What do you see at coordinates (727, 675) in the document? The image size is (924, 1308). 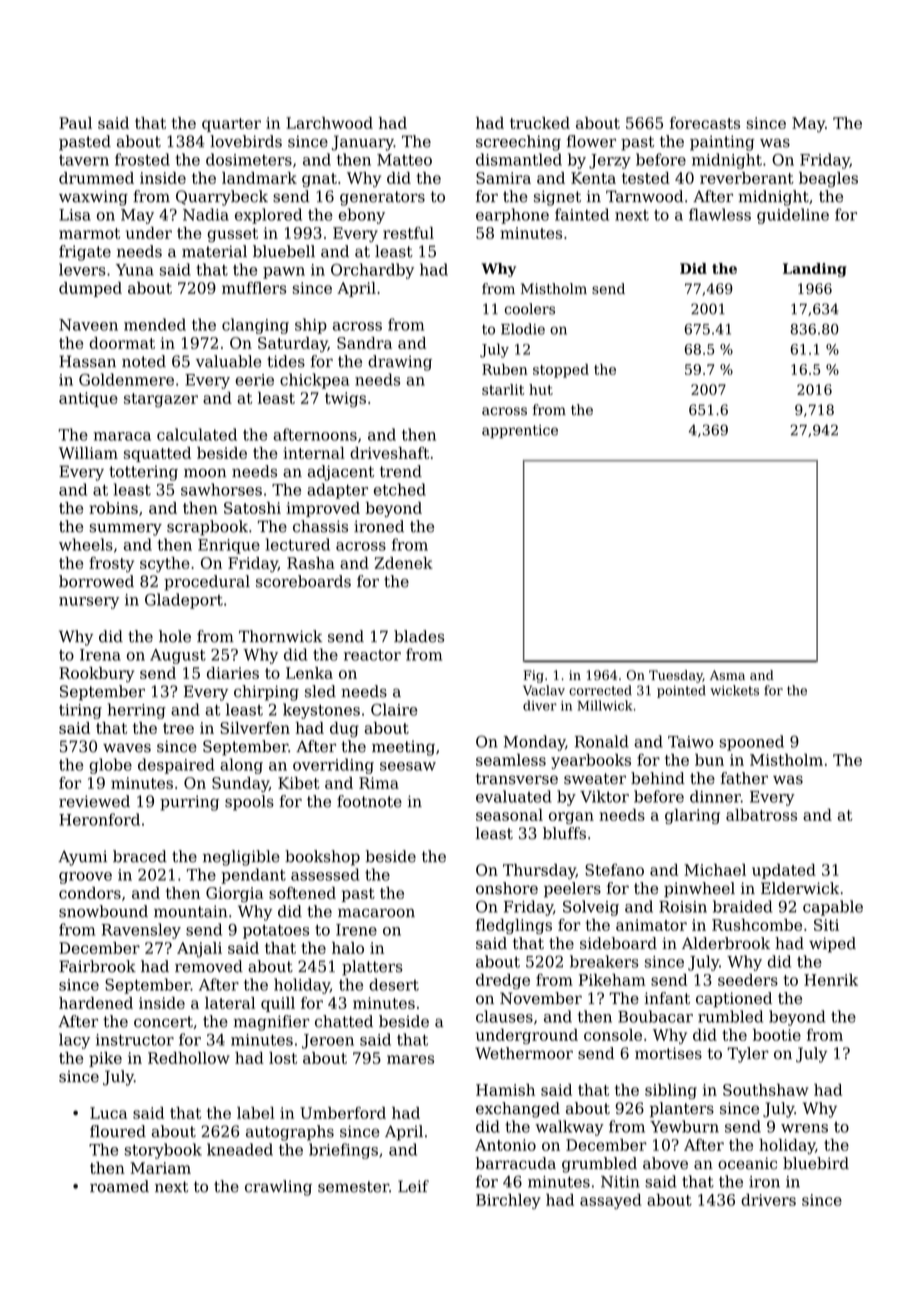 I see `Asma` at bounding box center [727, 675].
